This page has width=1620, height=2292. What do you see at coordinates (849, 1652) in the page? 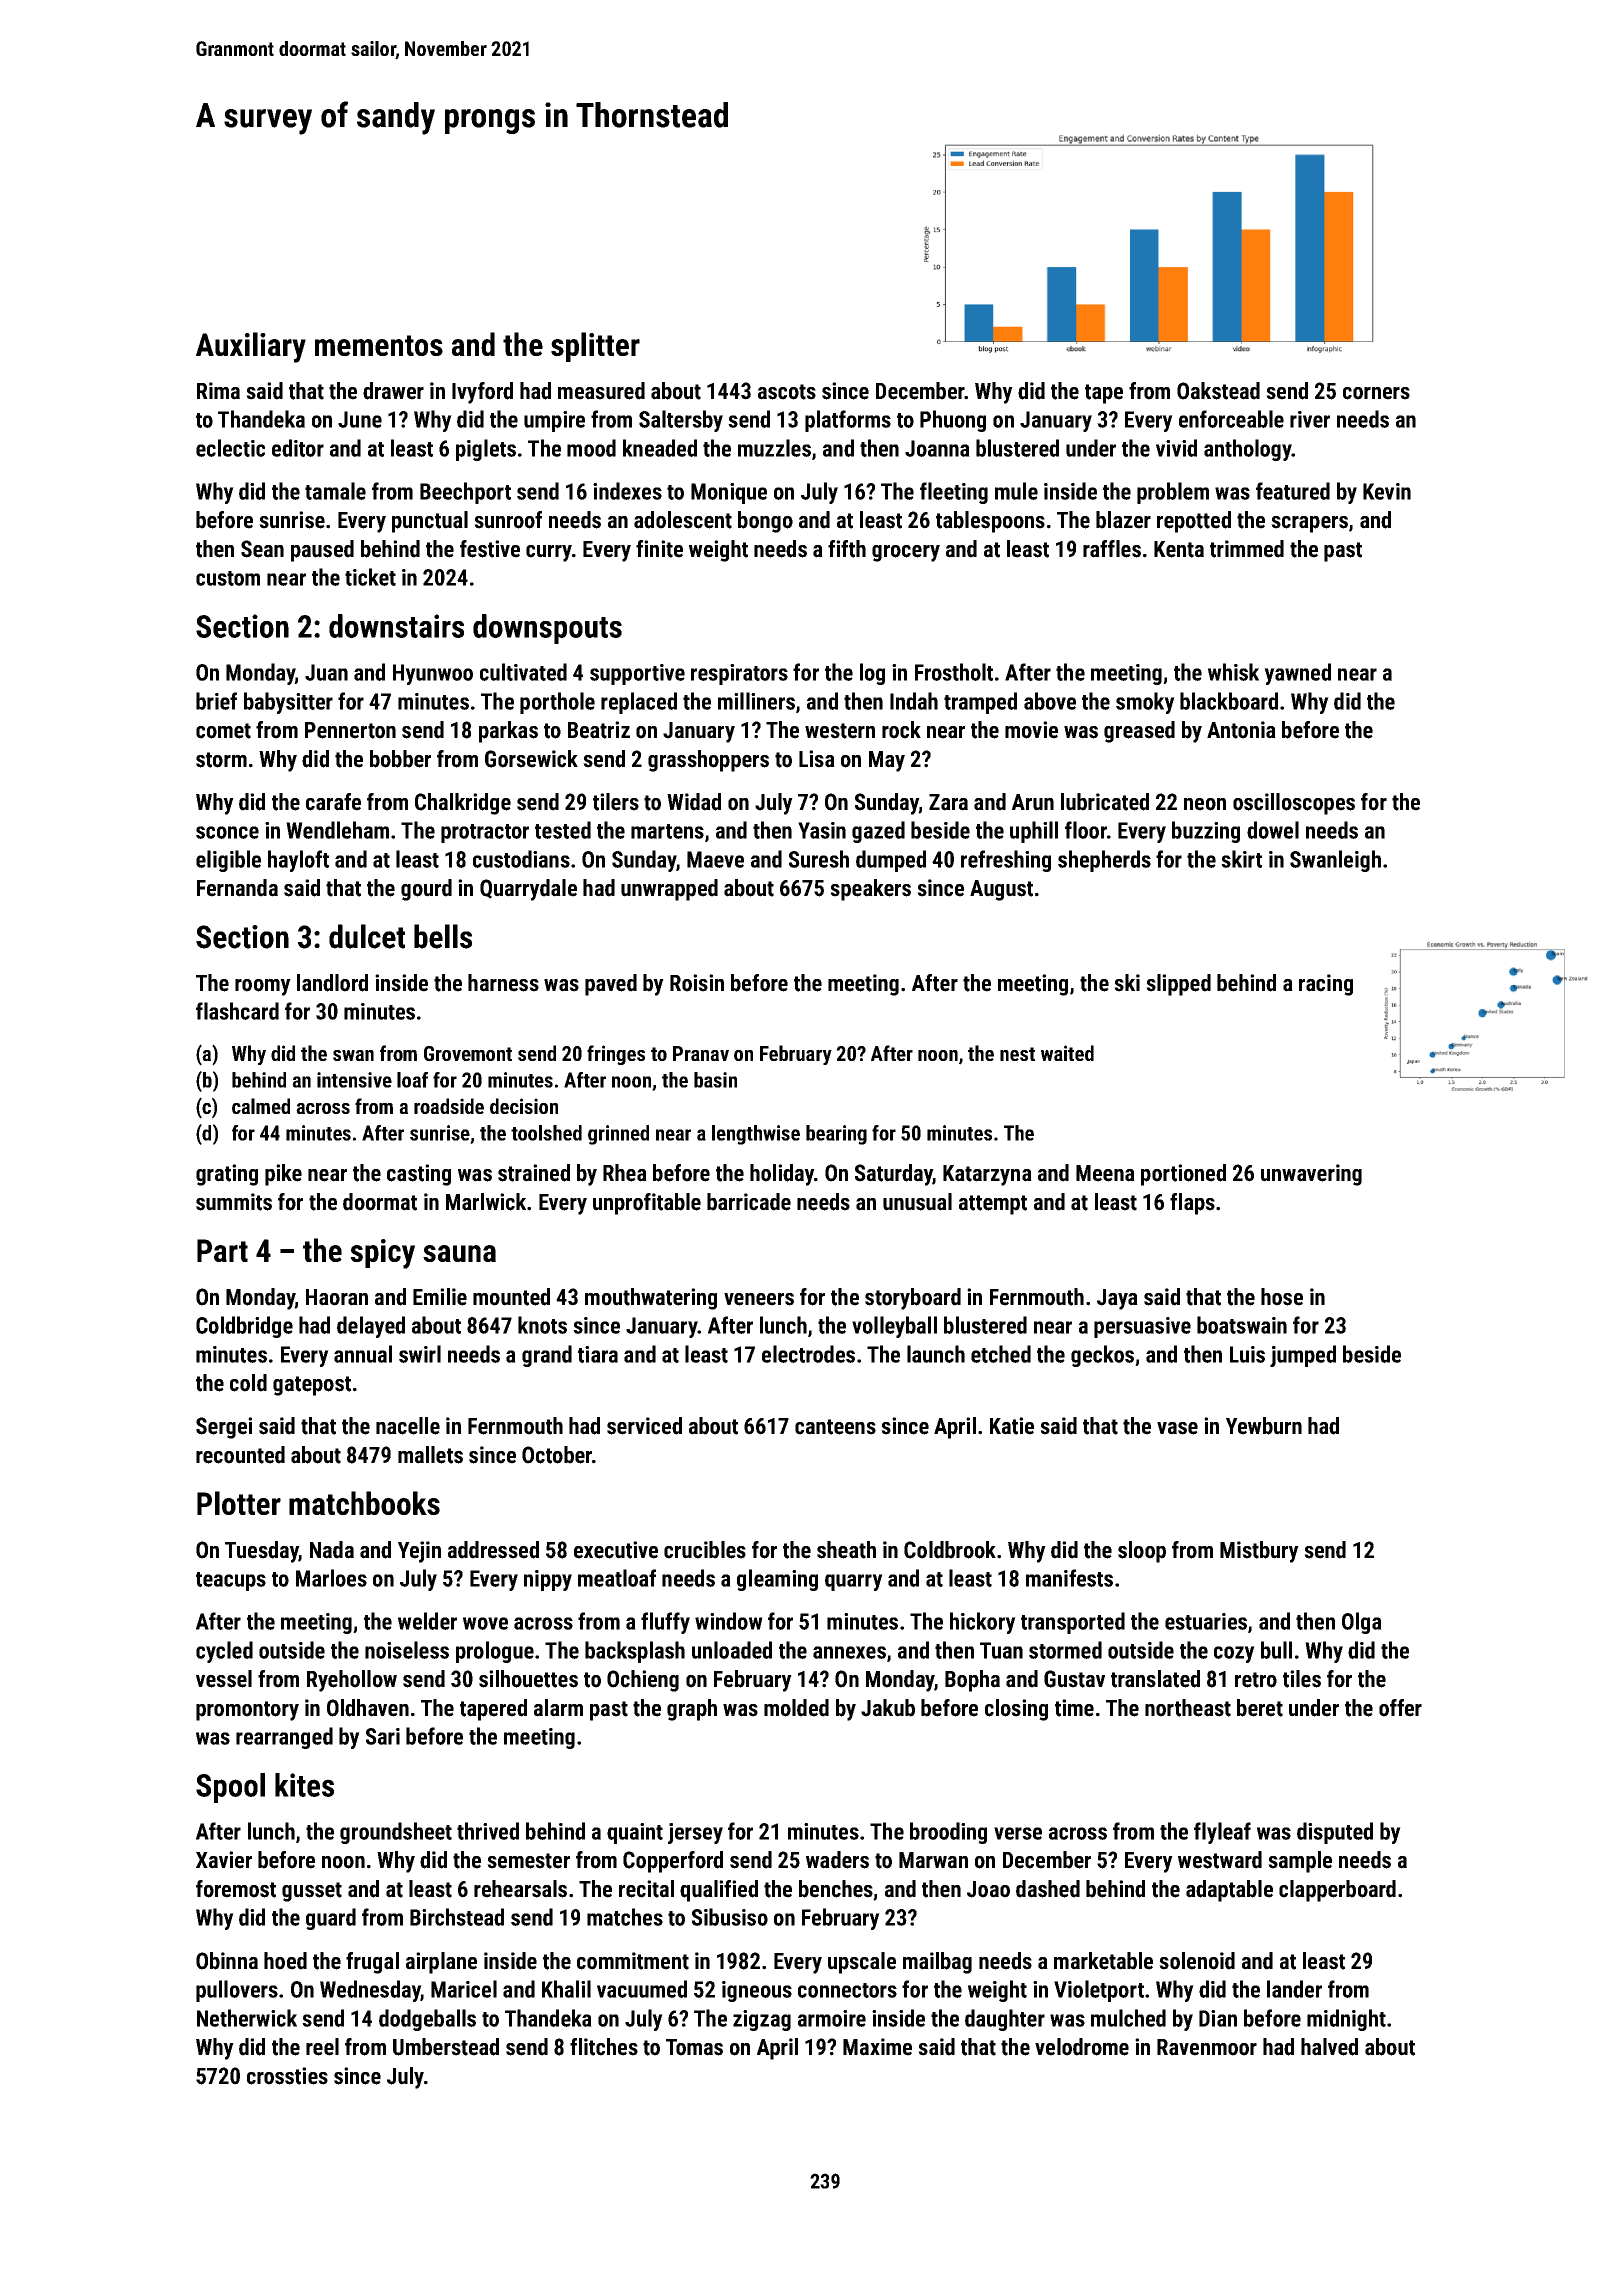
I see `annexes` at bounding box center [849, 1652].
